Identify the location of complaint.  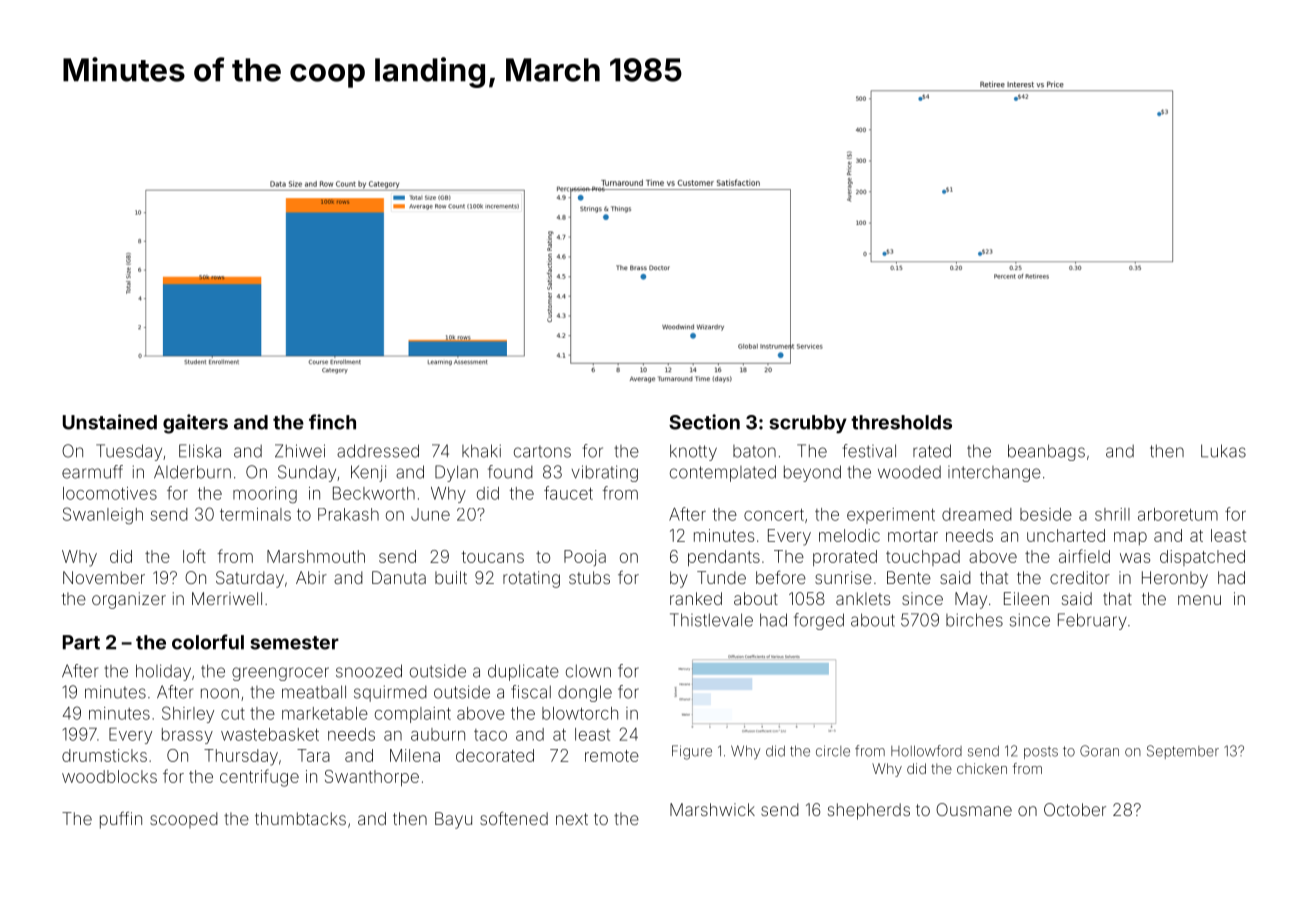
(413, 715).
